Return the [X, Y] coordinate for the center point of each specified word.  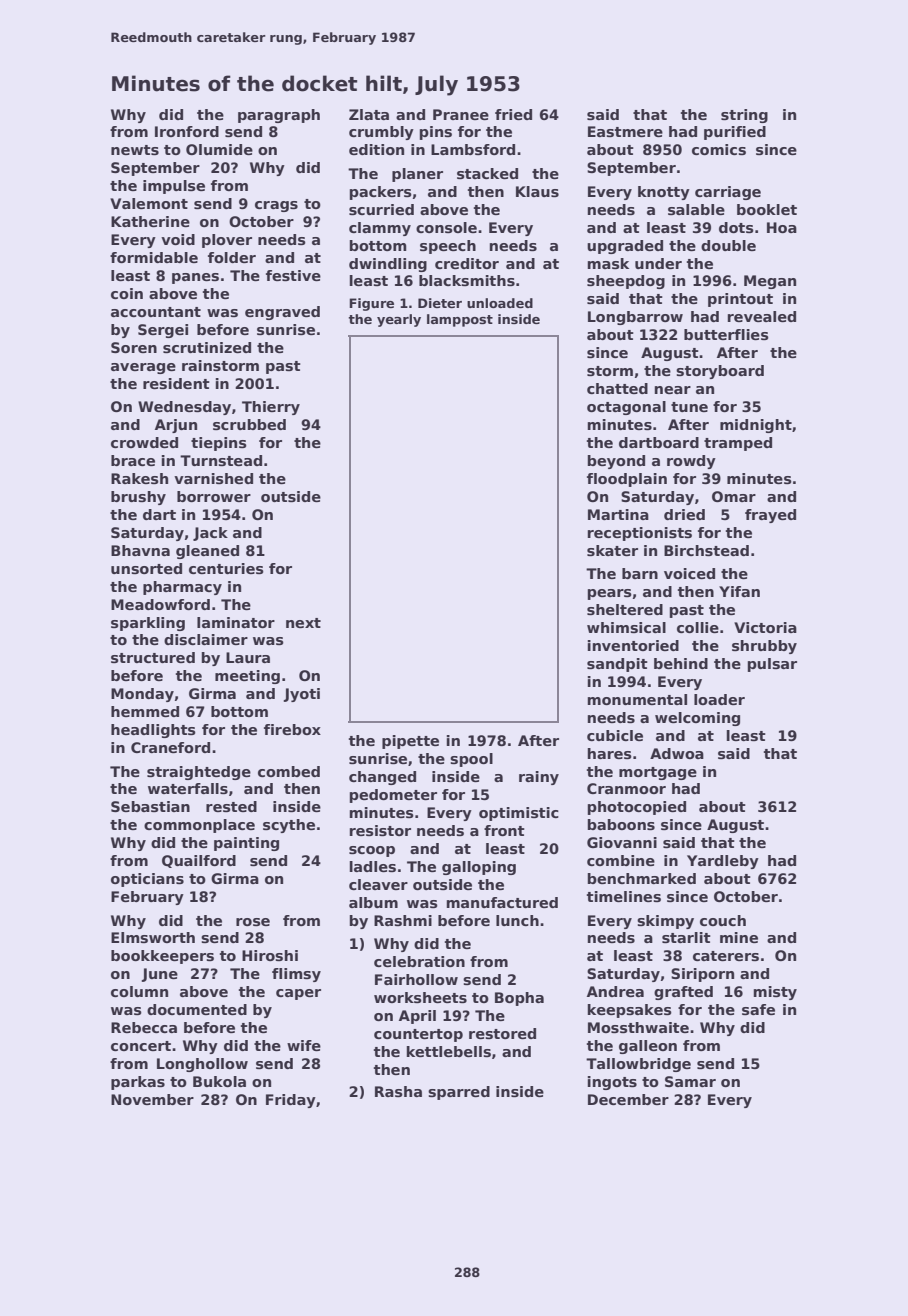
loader [719, 699]
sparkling [148, 624]
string [744, 116]
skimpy [665, 922]
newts [135, 150]
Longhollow [202, 1065]
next [303, 623]
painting [246, 844]
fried [513, 114]
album [373, 902]
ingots [612, 1083]
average [143, 368]
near [673, 390]
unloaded [500, 303]
